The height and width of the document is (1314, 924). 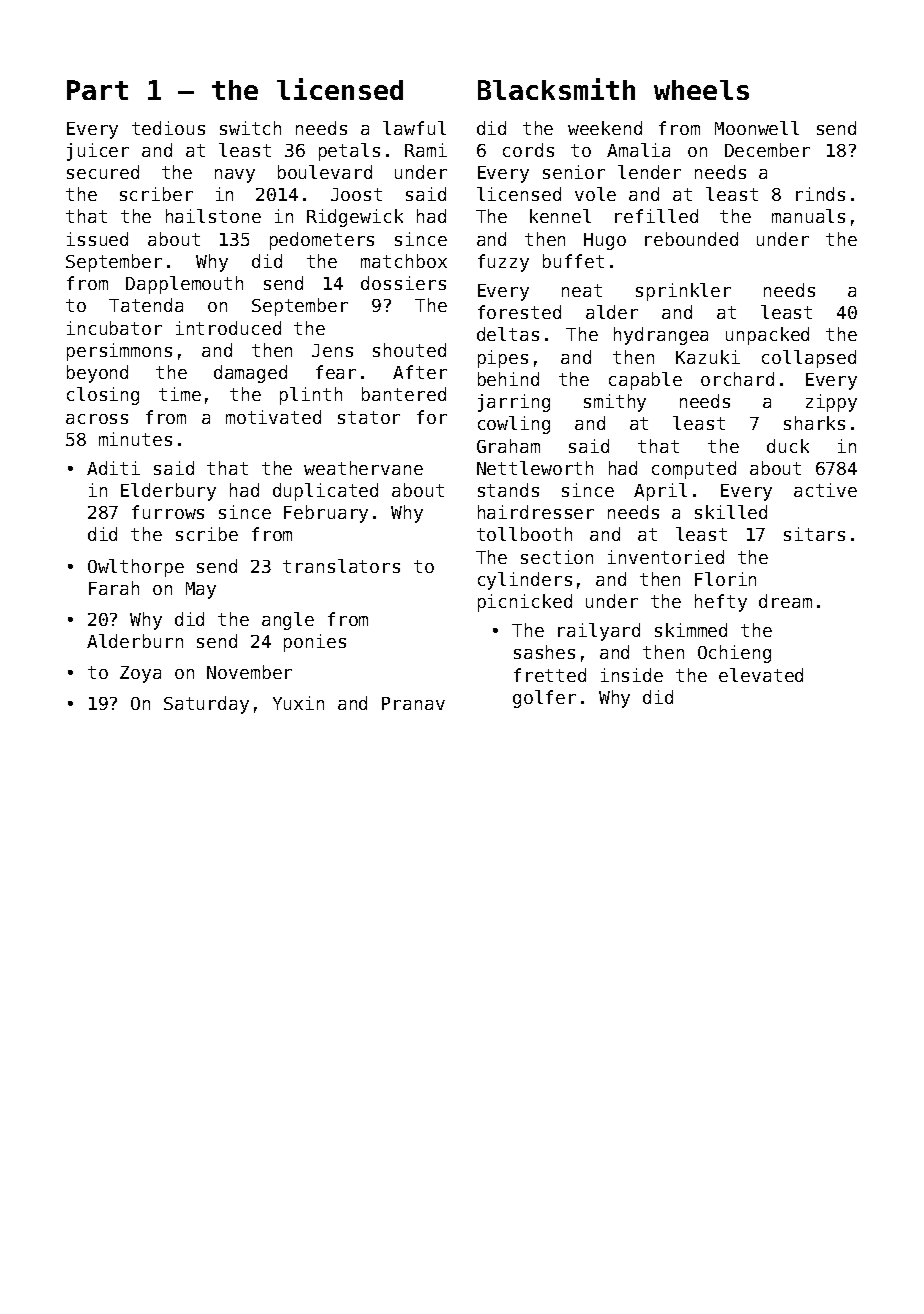 I want to click on Aditi, so click(x=113, y=468).
